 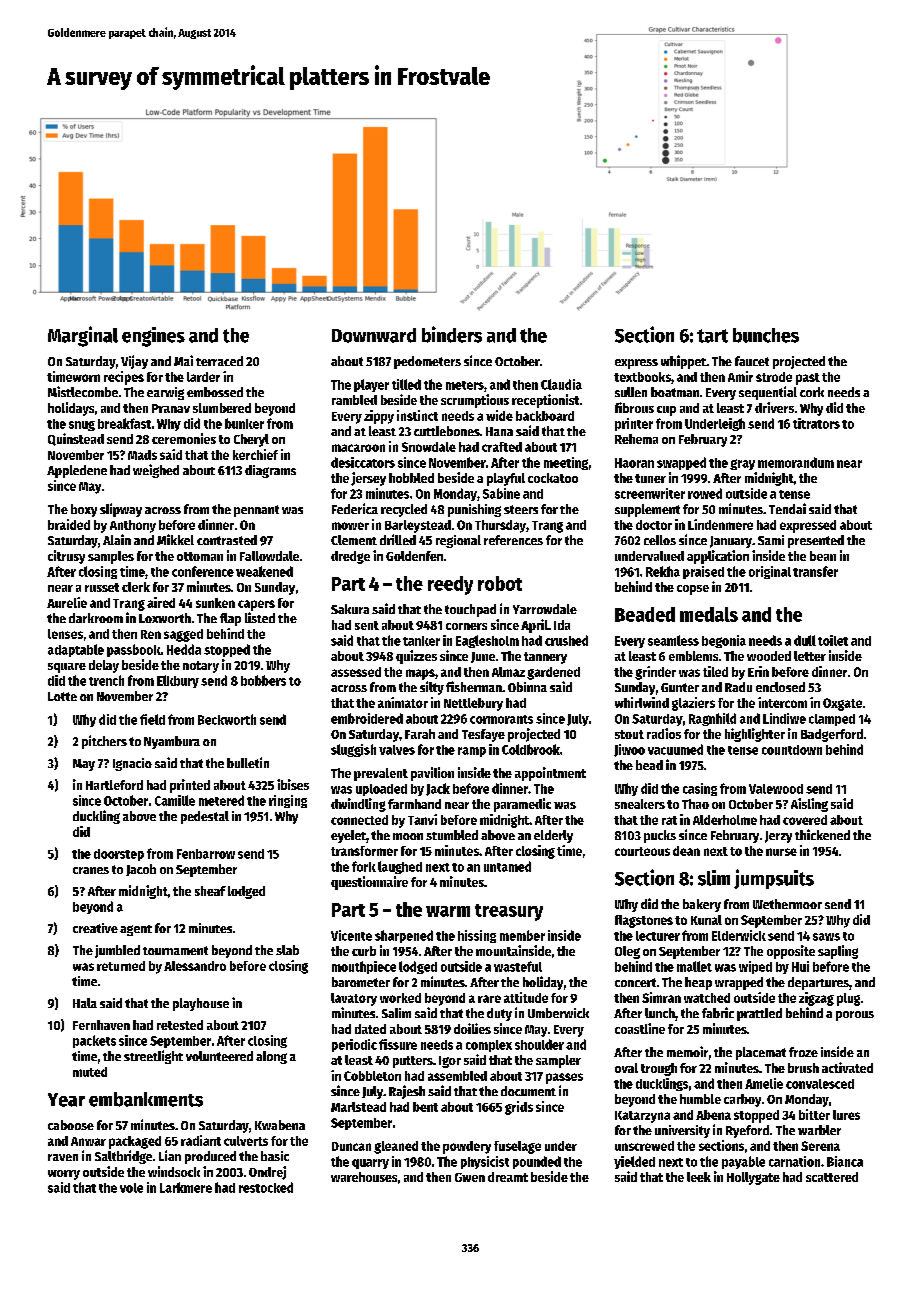 What do you see at coordinates (135, 1142) in the screenshot?
I see `packaged` at bounding box center [135, 1142].
